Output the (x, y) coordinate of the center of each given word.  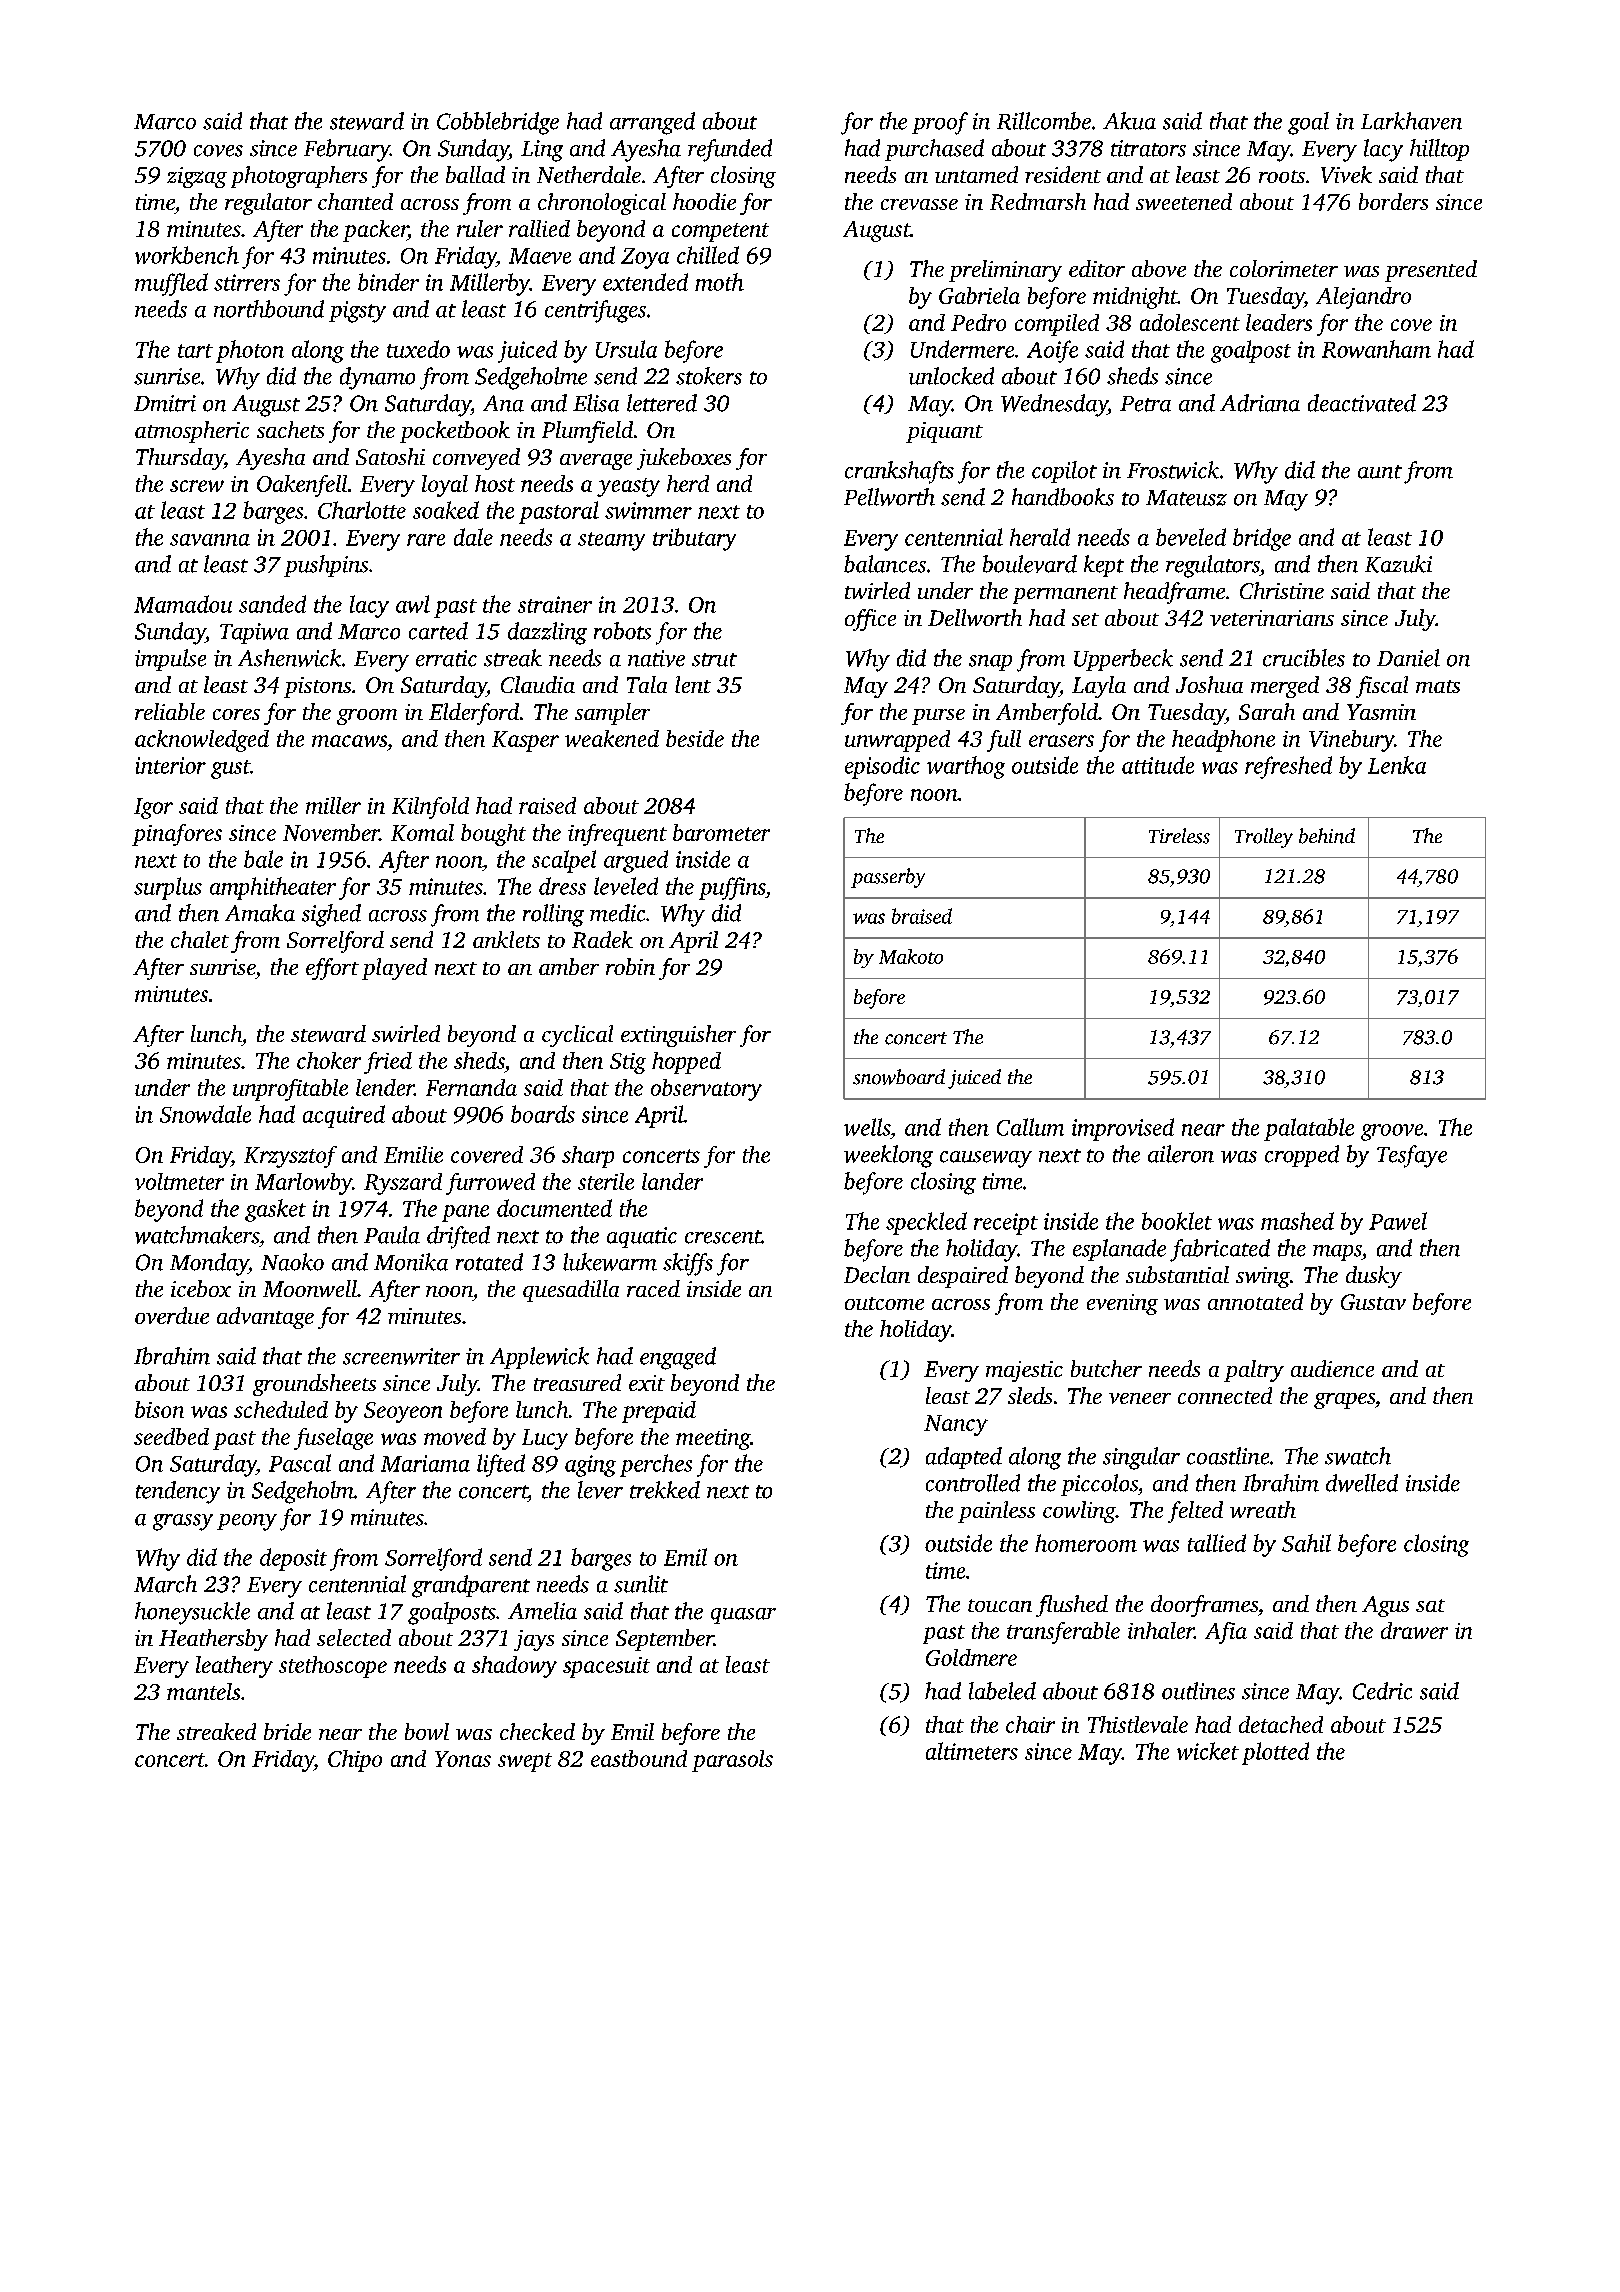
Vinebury (1351, 741)
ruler (480, 228)
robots (622, 631)
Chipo (355, 1761)
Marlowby (303, 1184)
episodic (882, 767)
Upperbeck (1123, 660)
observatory (706, 1090)
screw (197, 486)
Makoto (911, 956)
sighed (331, 915)
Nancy (956, 1425)
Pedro (978, 322)
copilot (1064, 472)
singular (1141, 1458)
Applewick (539, 1358)
